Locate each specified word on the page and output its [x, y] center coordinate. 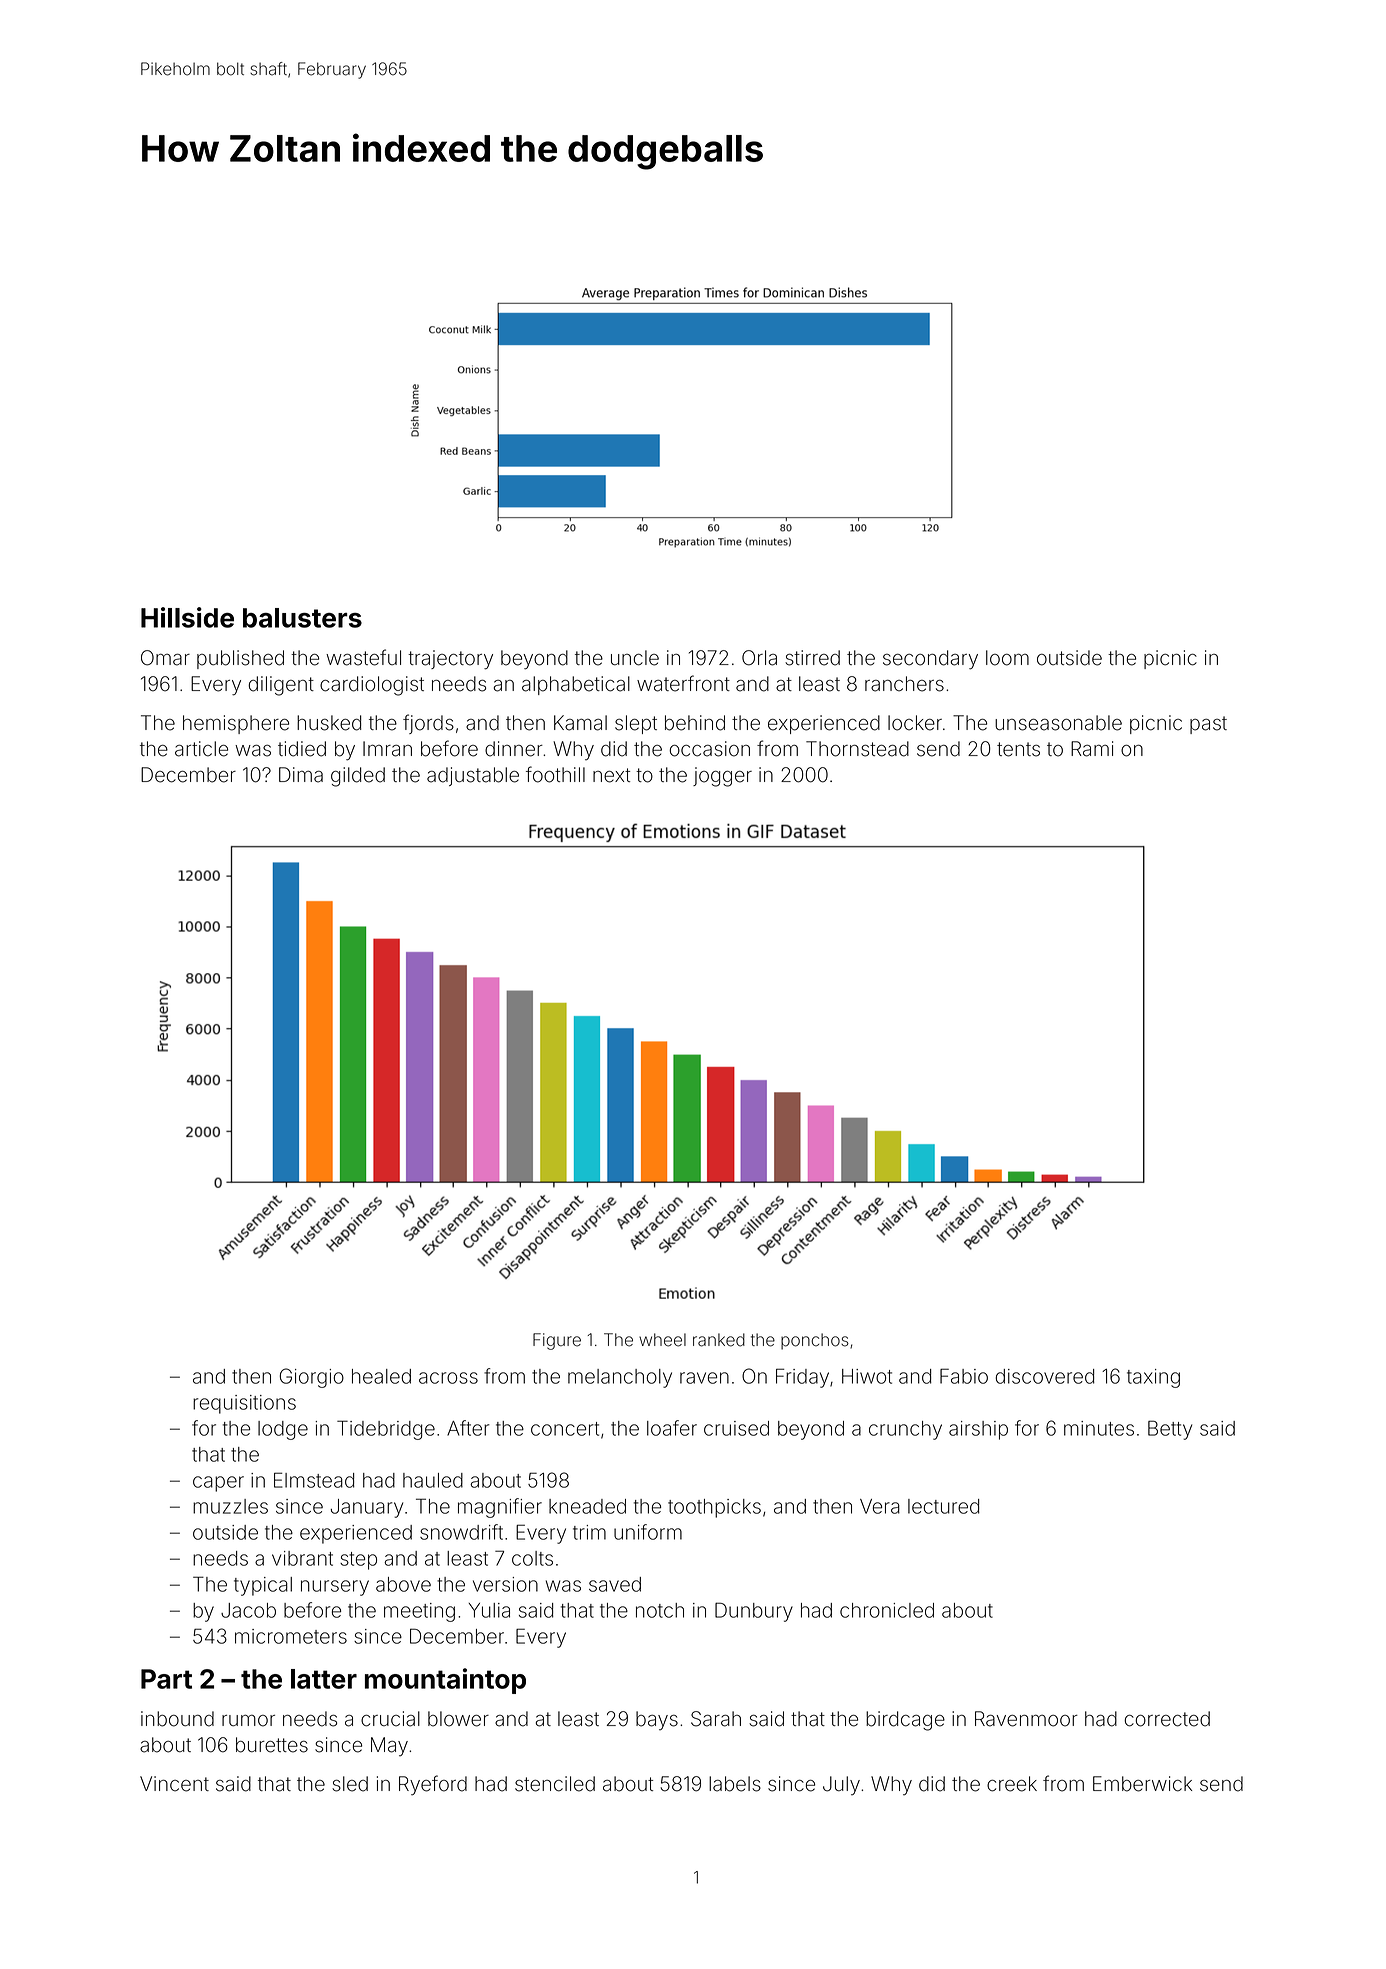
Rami [1092, 749]
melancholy [620, 1378]
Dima [301, 775]
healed [381, 1376]
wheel [662, 1340]
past [1208, 725]
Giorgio [312, 1378]
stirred [812, 658]
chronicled [887, 1610]
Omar [165, 658]
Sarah [716, 1719]
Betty [1170, 1430]
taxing [1153, 1378]
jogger [722, 777]
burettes [272, 1745]
